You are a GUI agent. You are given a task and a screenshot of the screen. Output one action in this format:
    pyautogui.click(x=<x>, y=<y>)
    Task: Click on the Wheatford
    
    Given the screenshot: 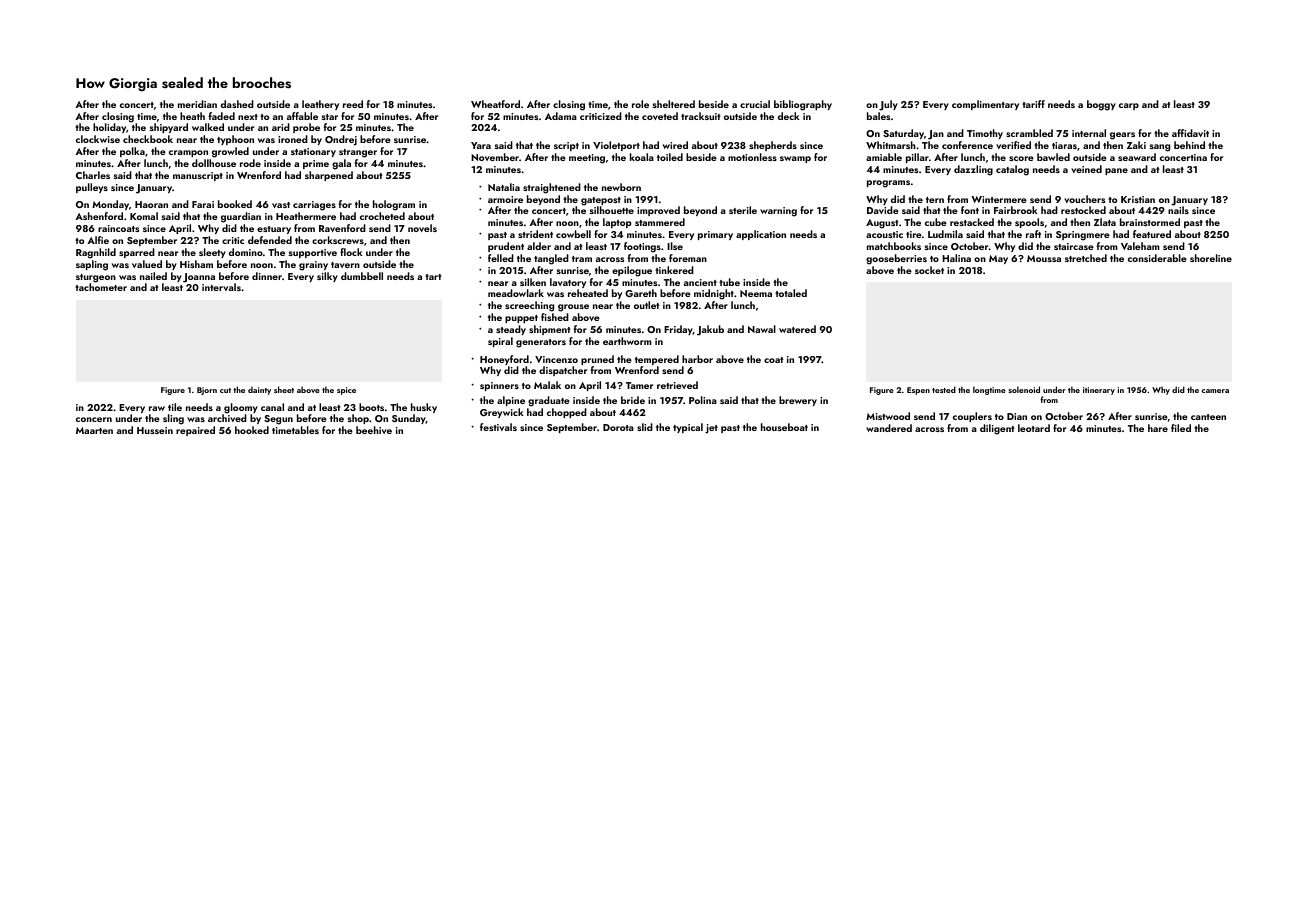 What is the action you would take?
    pyautogui.click(x=495, y=104)
